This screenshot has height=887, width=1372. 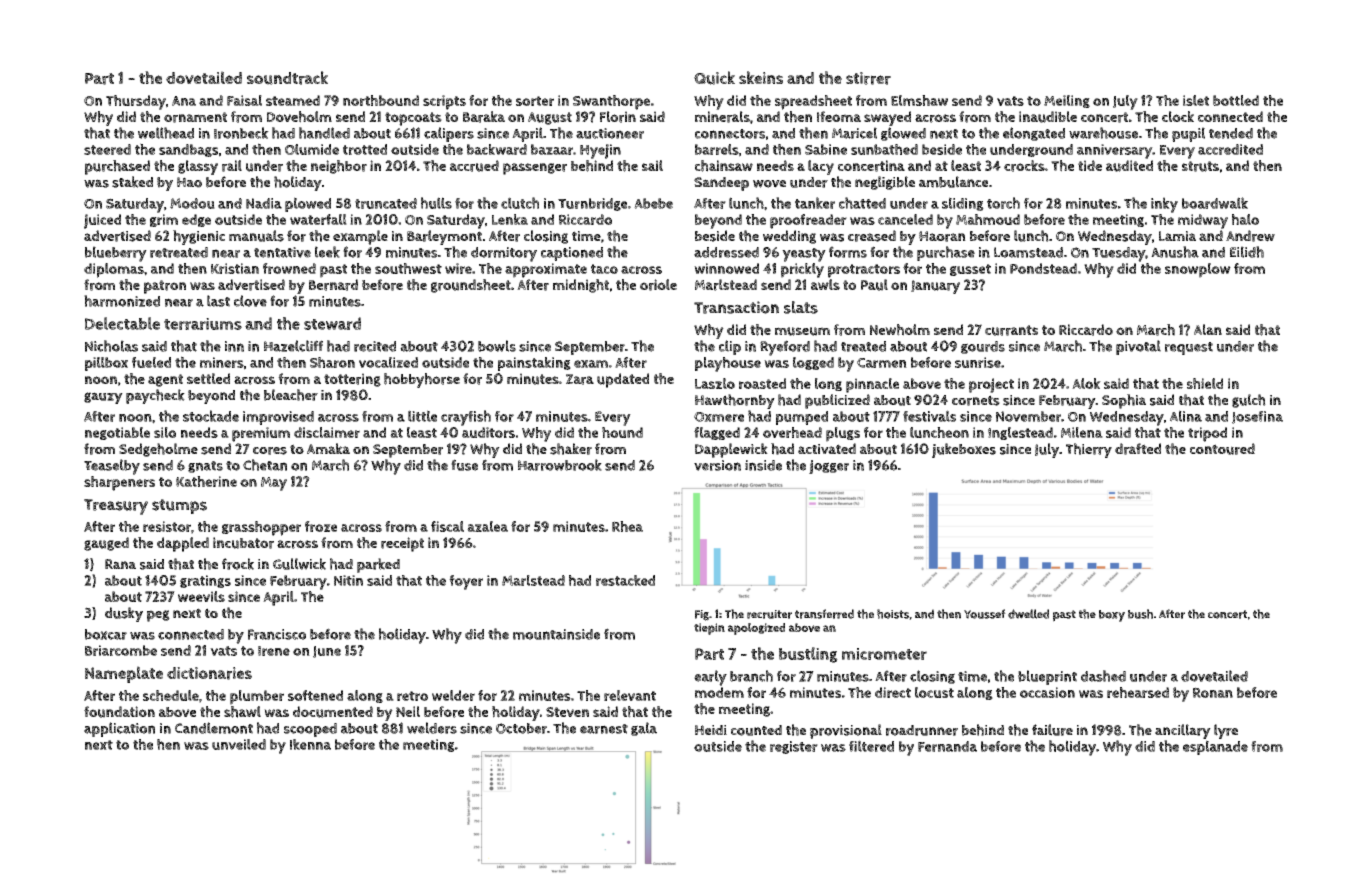 I want to click on Elmshaw, so click(x=919, y=100).
